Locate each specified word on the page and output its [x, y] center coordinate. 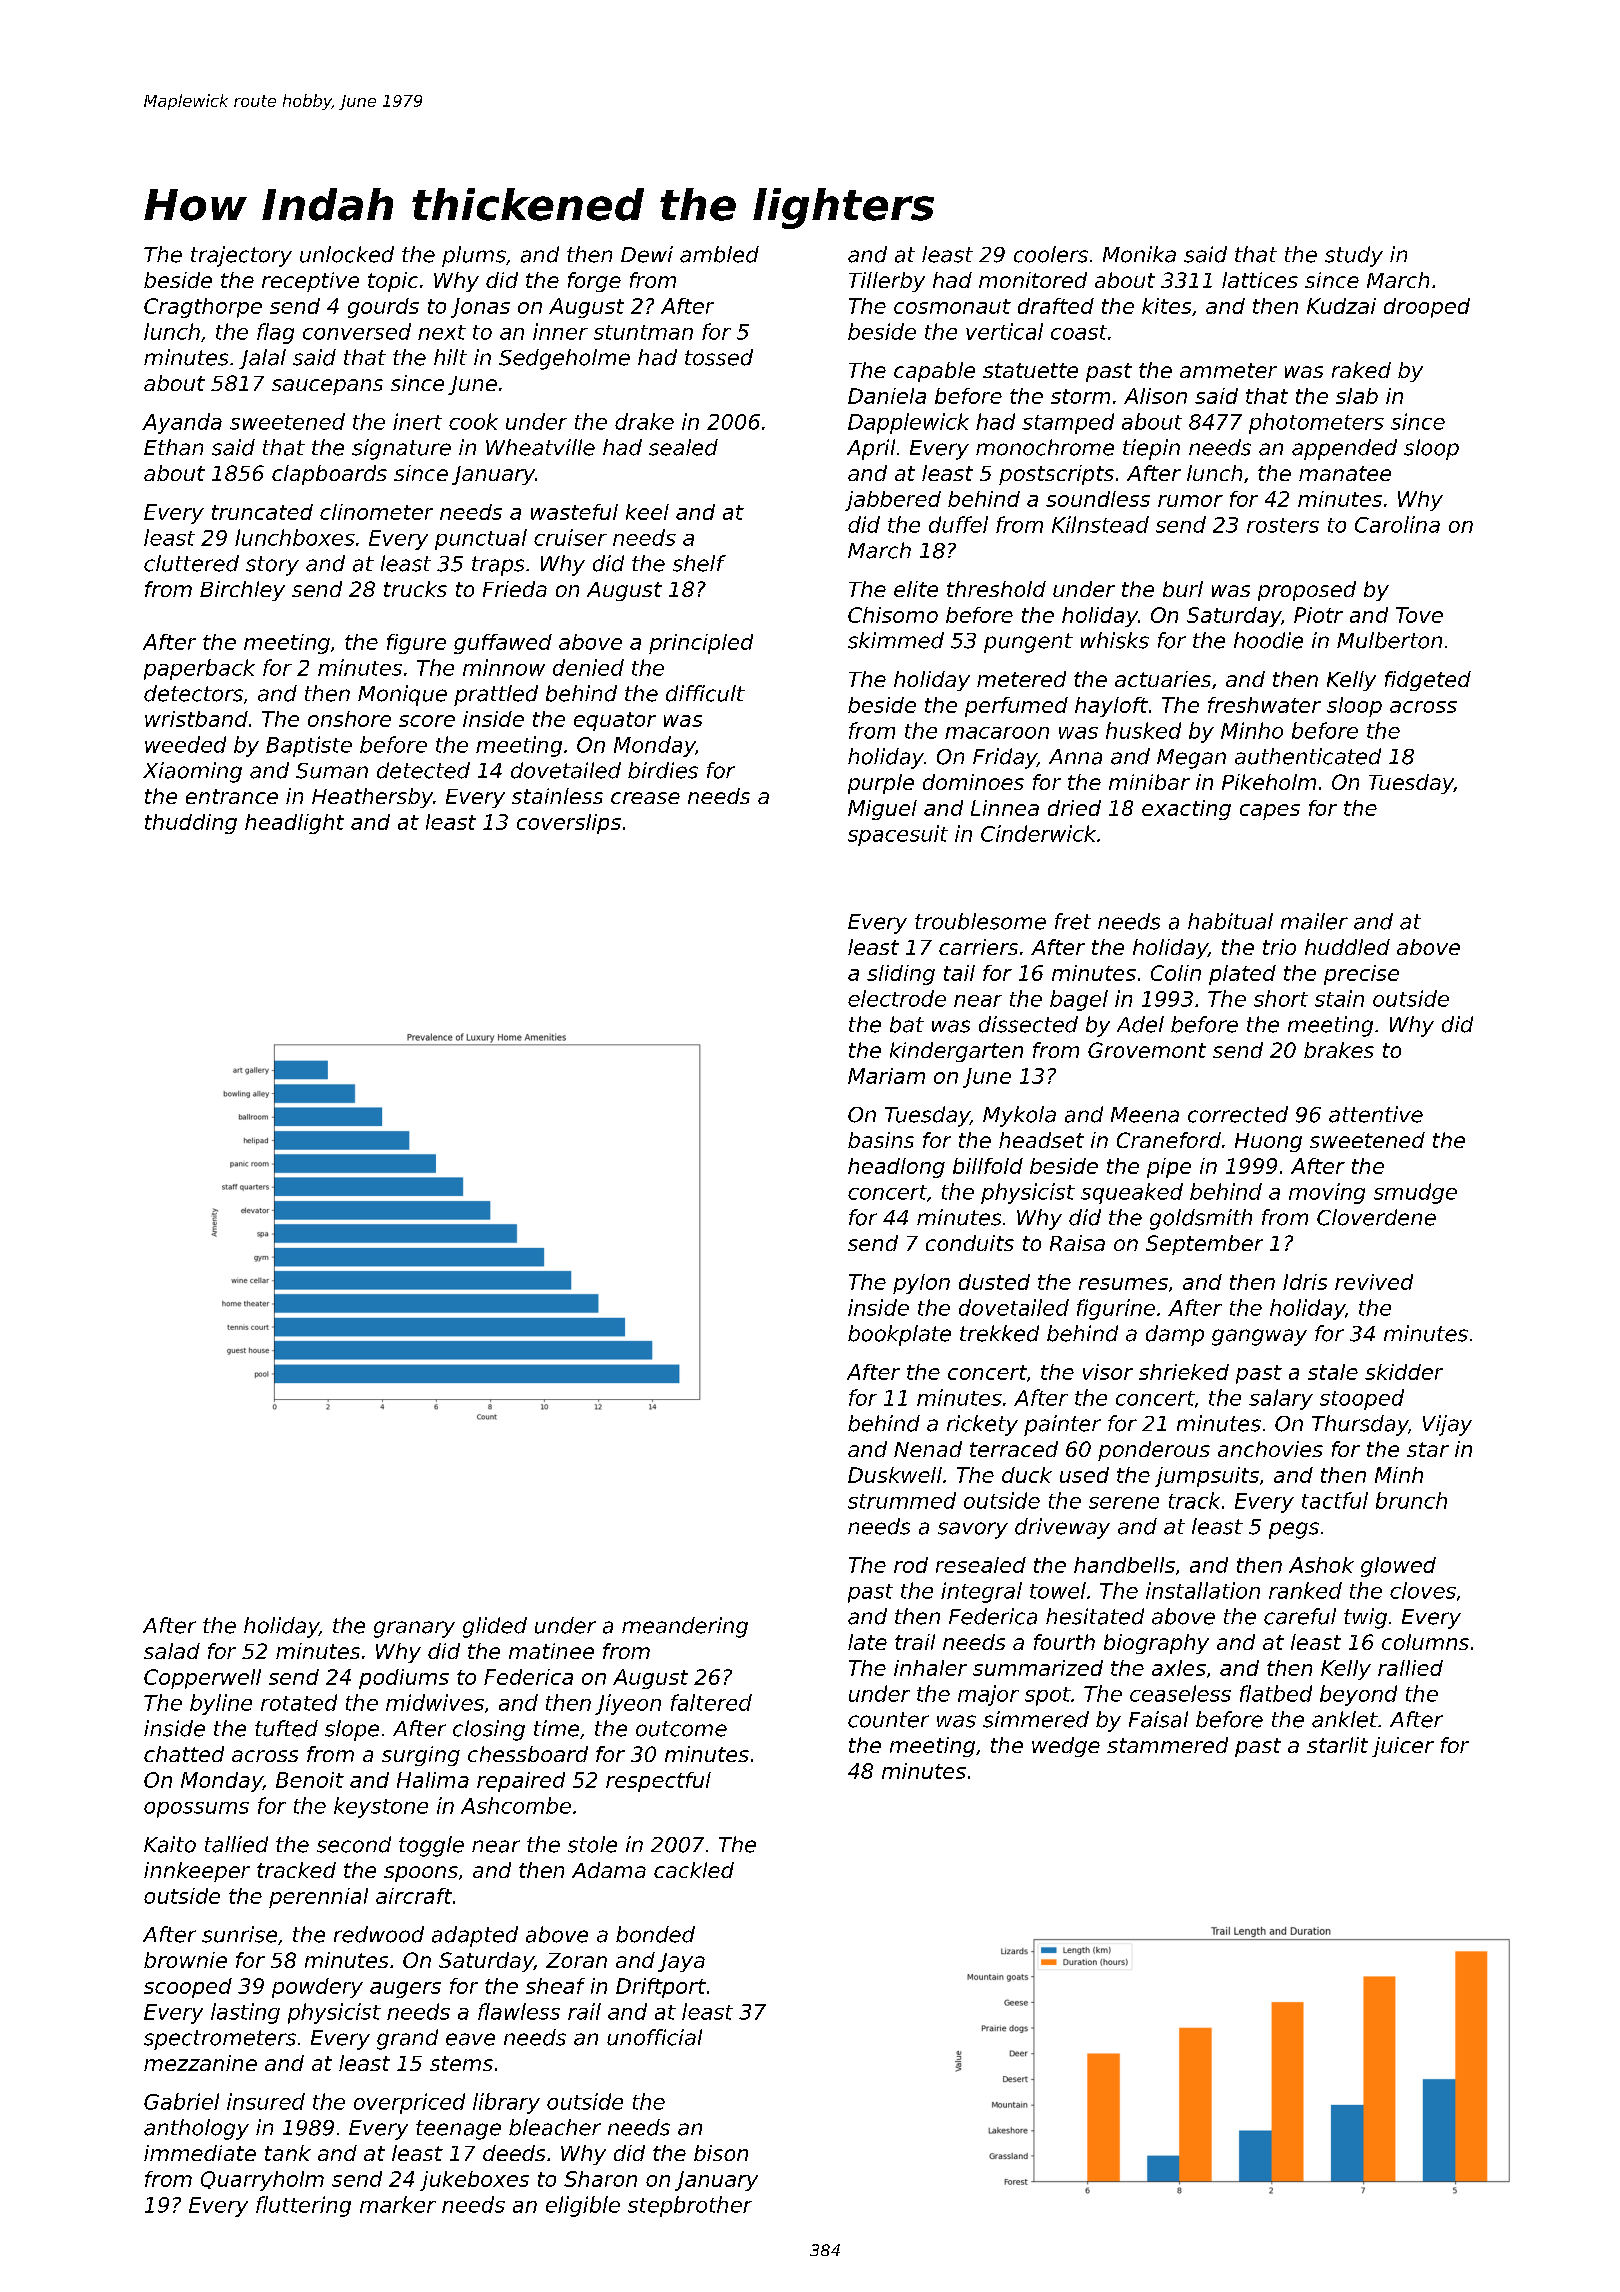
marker [398, 2204]
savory [973, 1530]
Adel [1140, 1024]
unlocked [347, 254]
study [1354, 256]
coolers [1051, 254]
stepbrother [690, 2206]
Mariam [886, 1076]
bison [721, 2153]
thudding [191, 824]
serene [1124, 1503]
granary [414, 1629]
